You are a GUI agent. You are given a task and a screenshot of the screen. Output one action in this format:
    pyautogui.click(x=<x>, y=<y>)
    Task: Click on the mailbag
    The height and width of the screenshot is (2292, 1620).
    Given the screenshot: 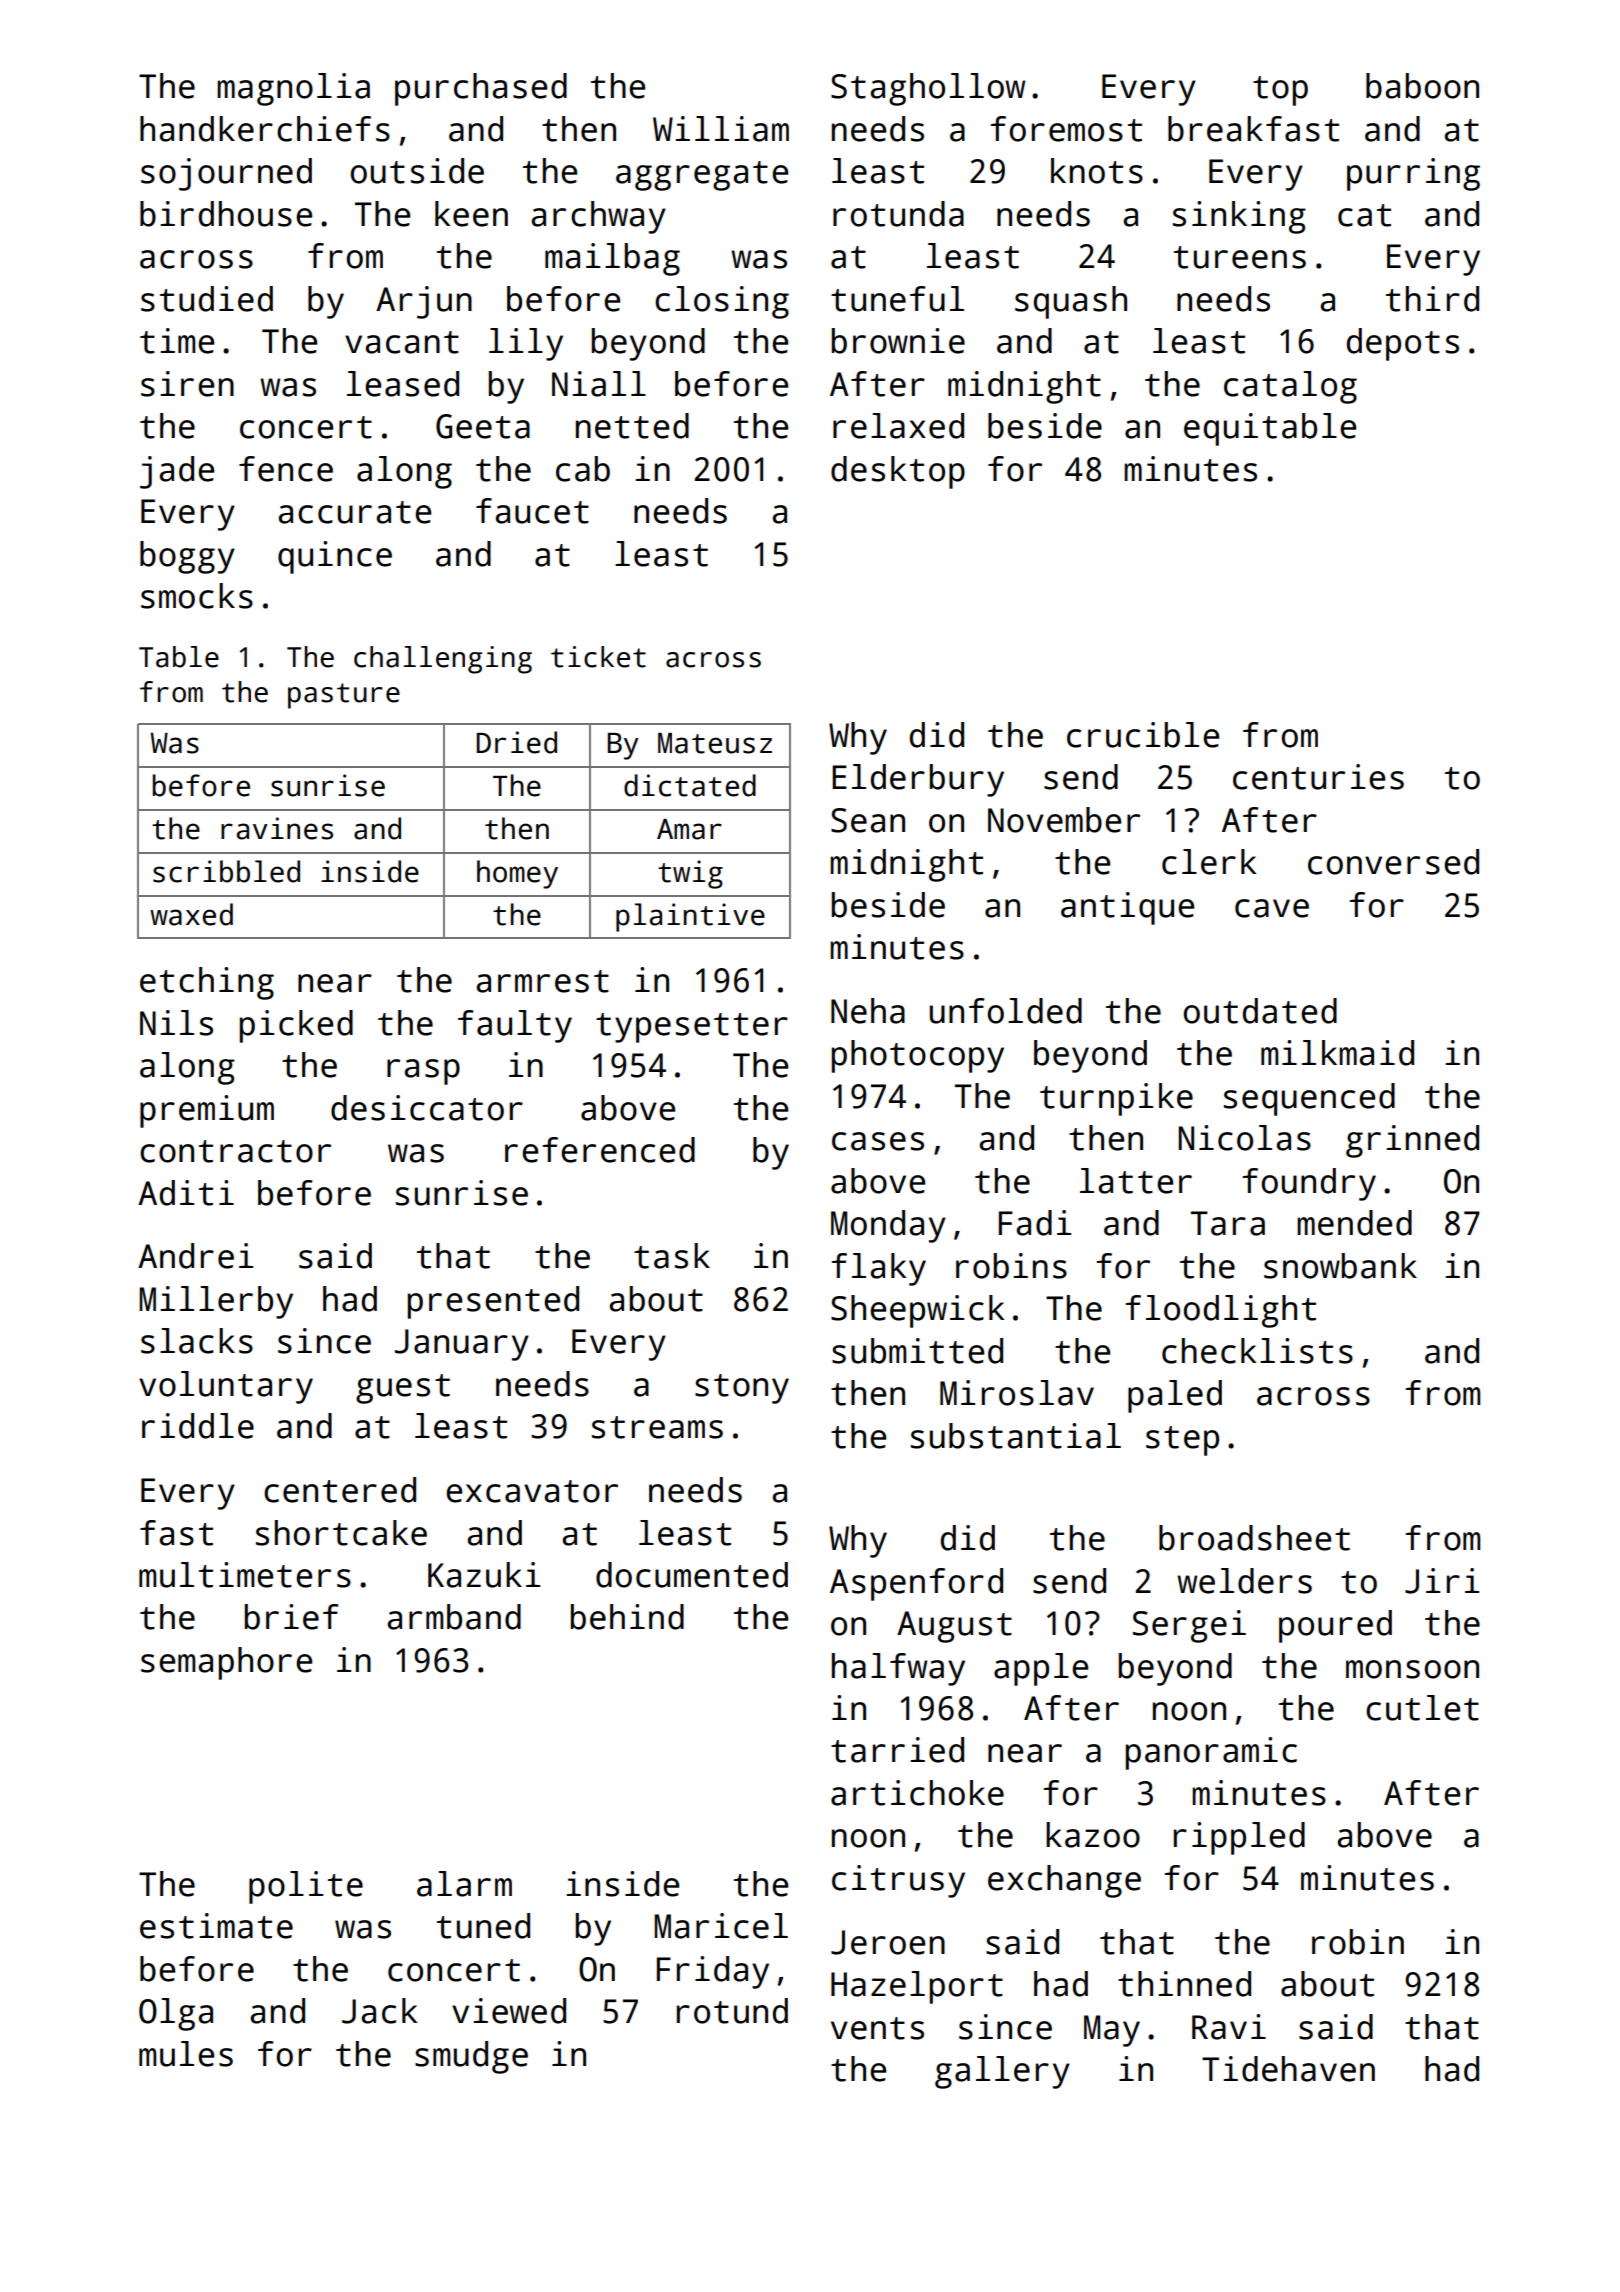 What is the action you would take?
    pyautogui.click(x=612, y=259)
